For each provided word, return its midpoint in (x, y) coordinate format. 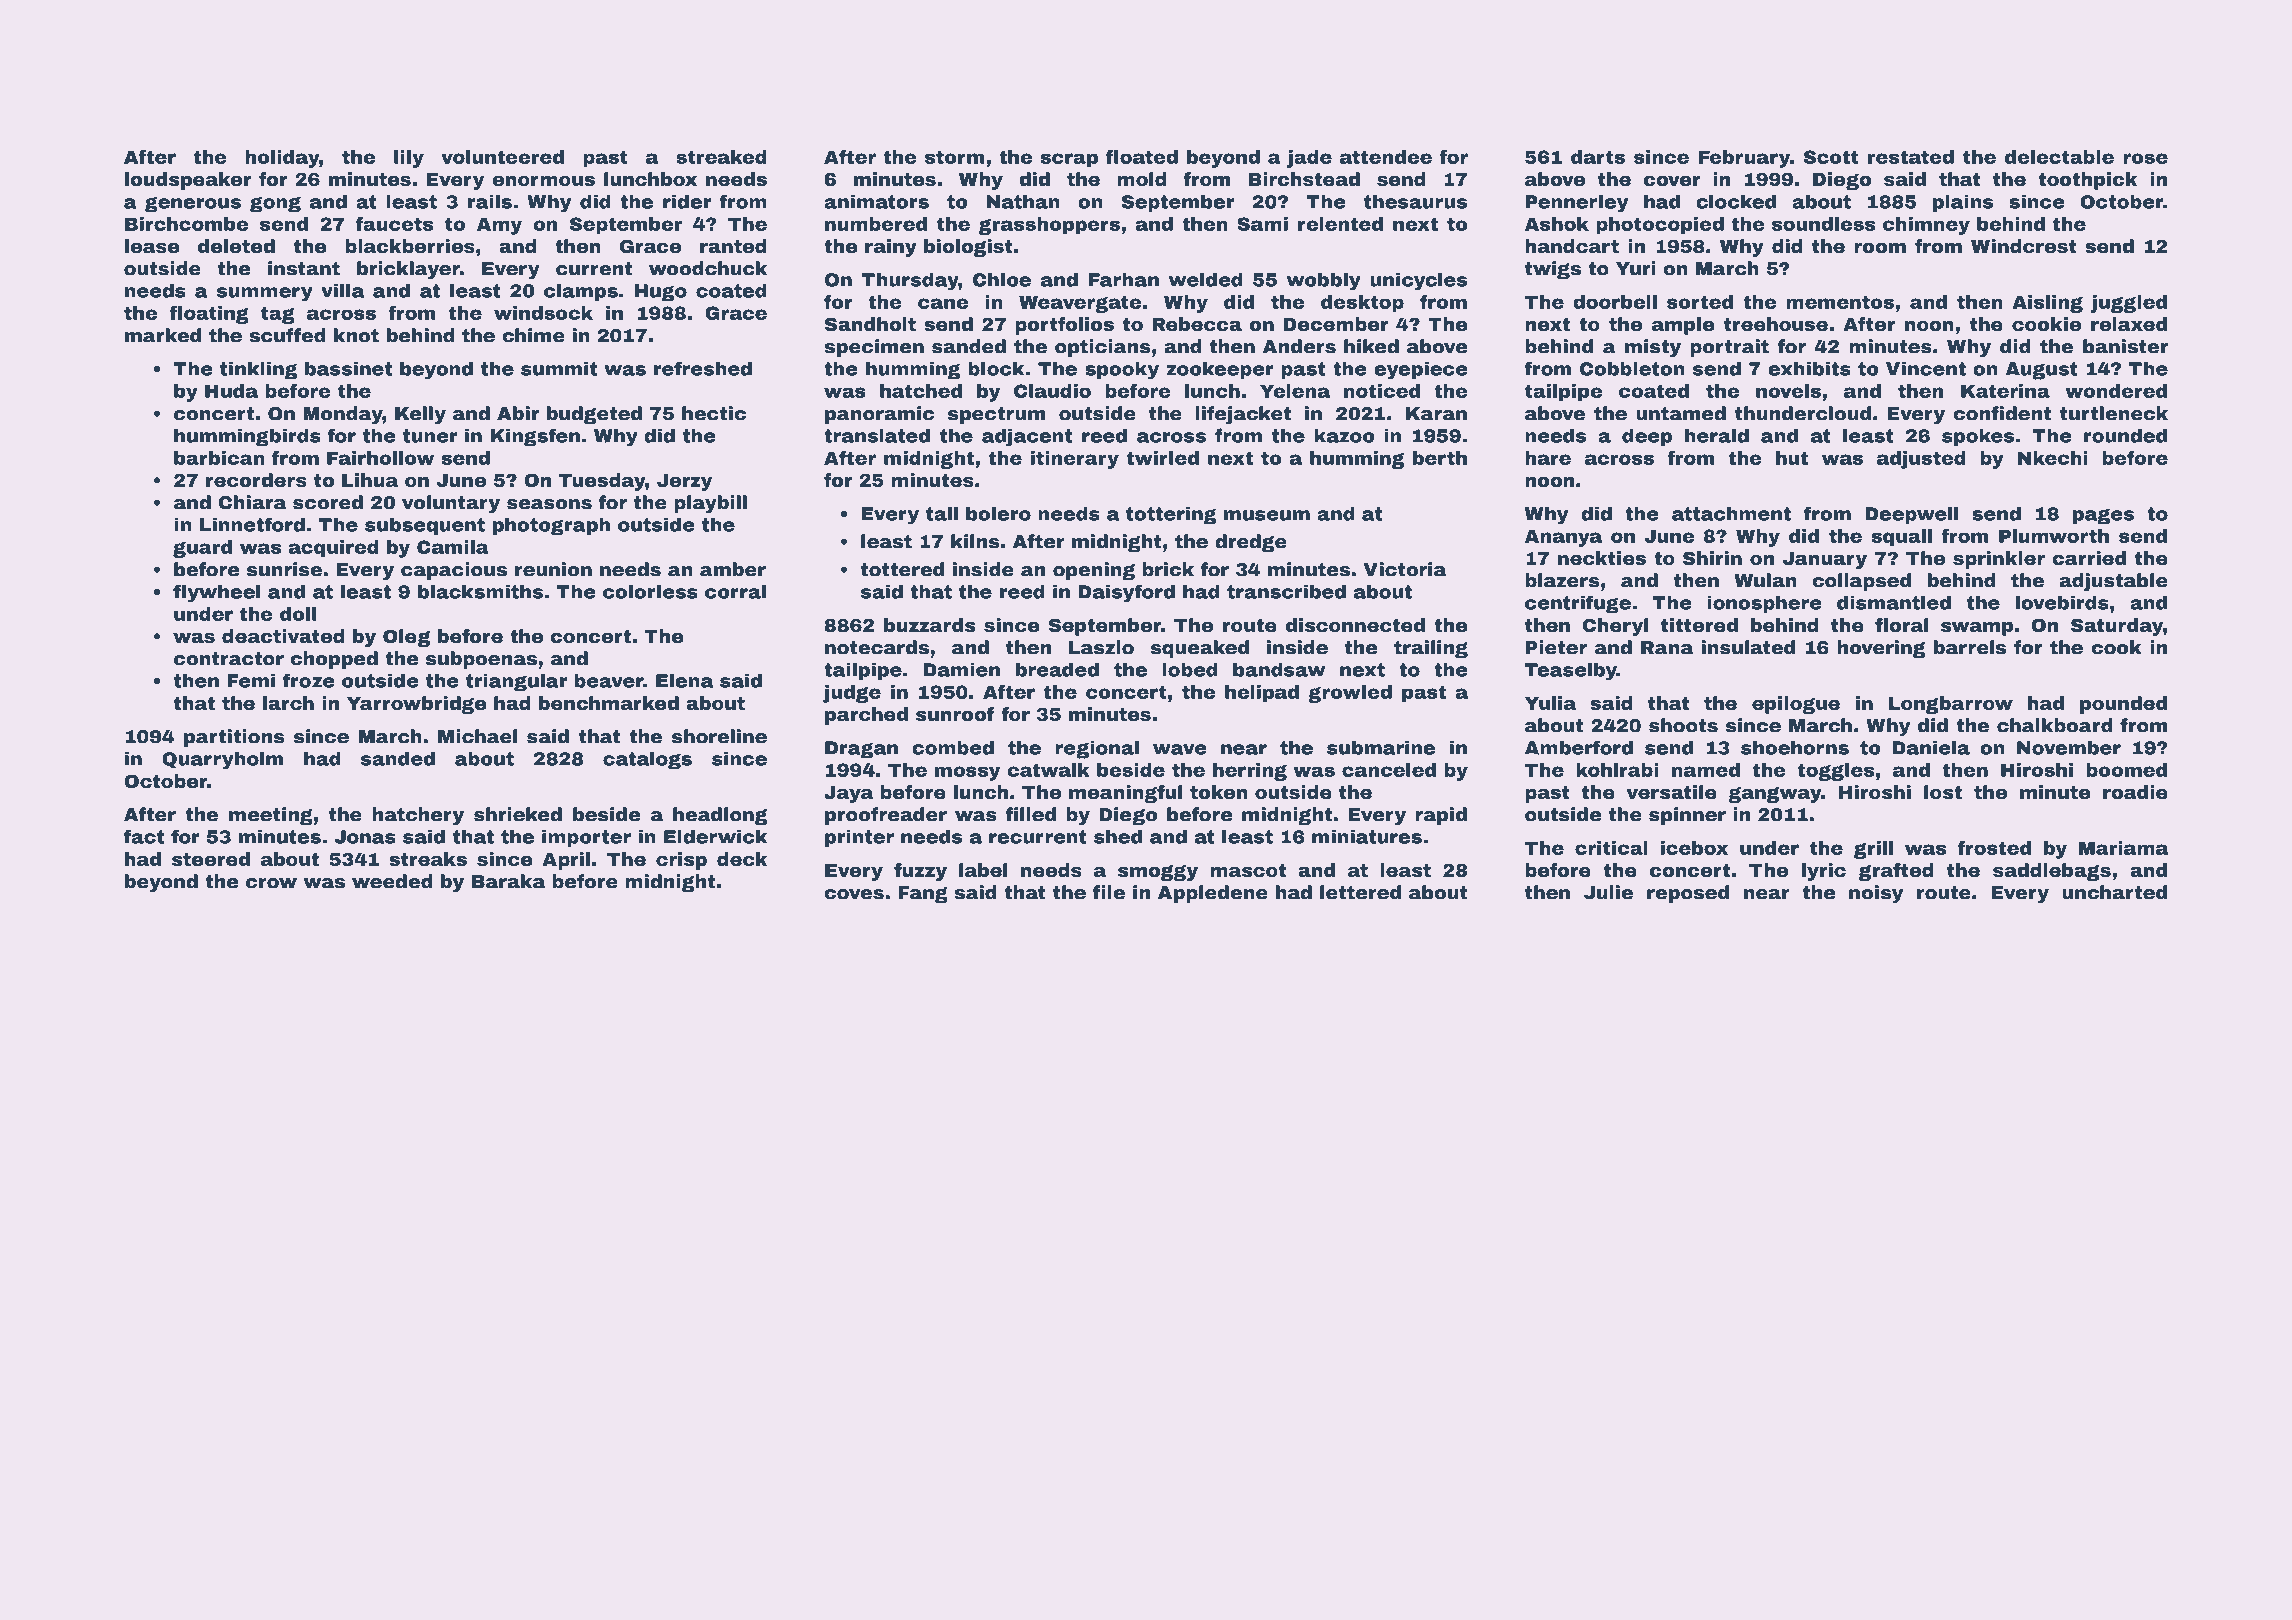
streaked (721, 157)
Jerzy (684, 482)
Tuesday (602, 482)
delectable (2059, 157)
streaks (428, 859)
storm (954, 157)
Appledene (1213, 894)
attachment (1731, 513)
